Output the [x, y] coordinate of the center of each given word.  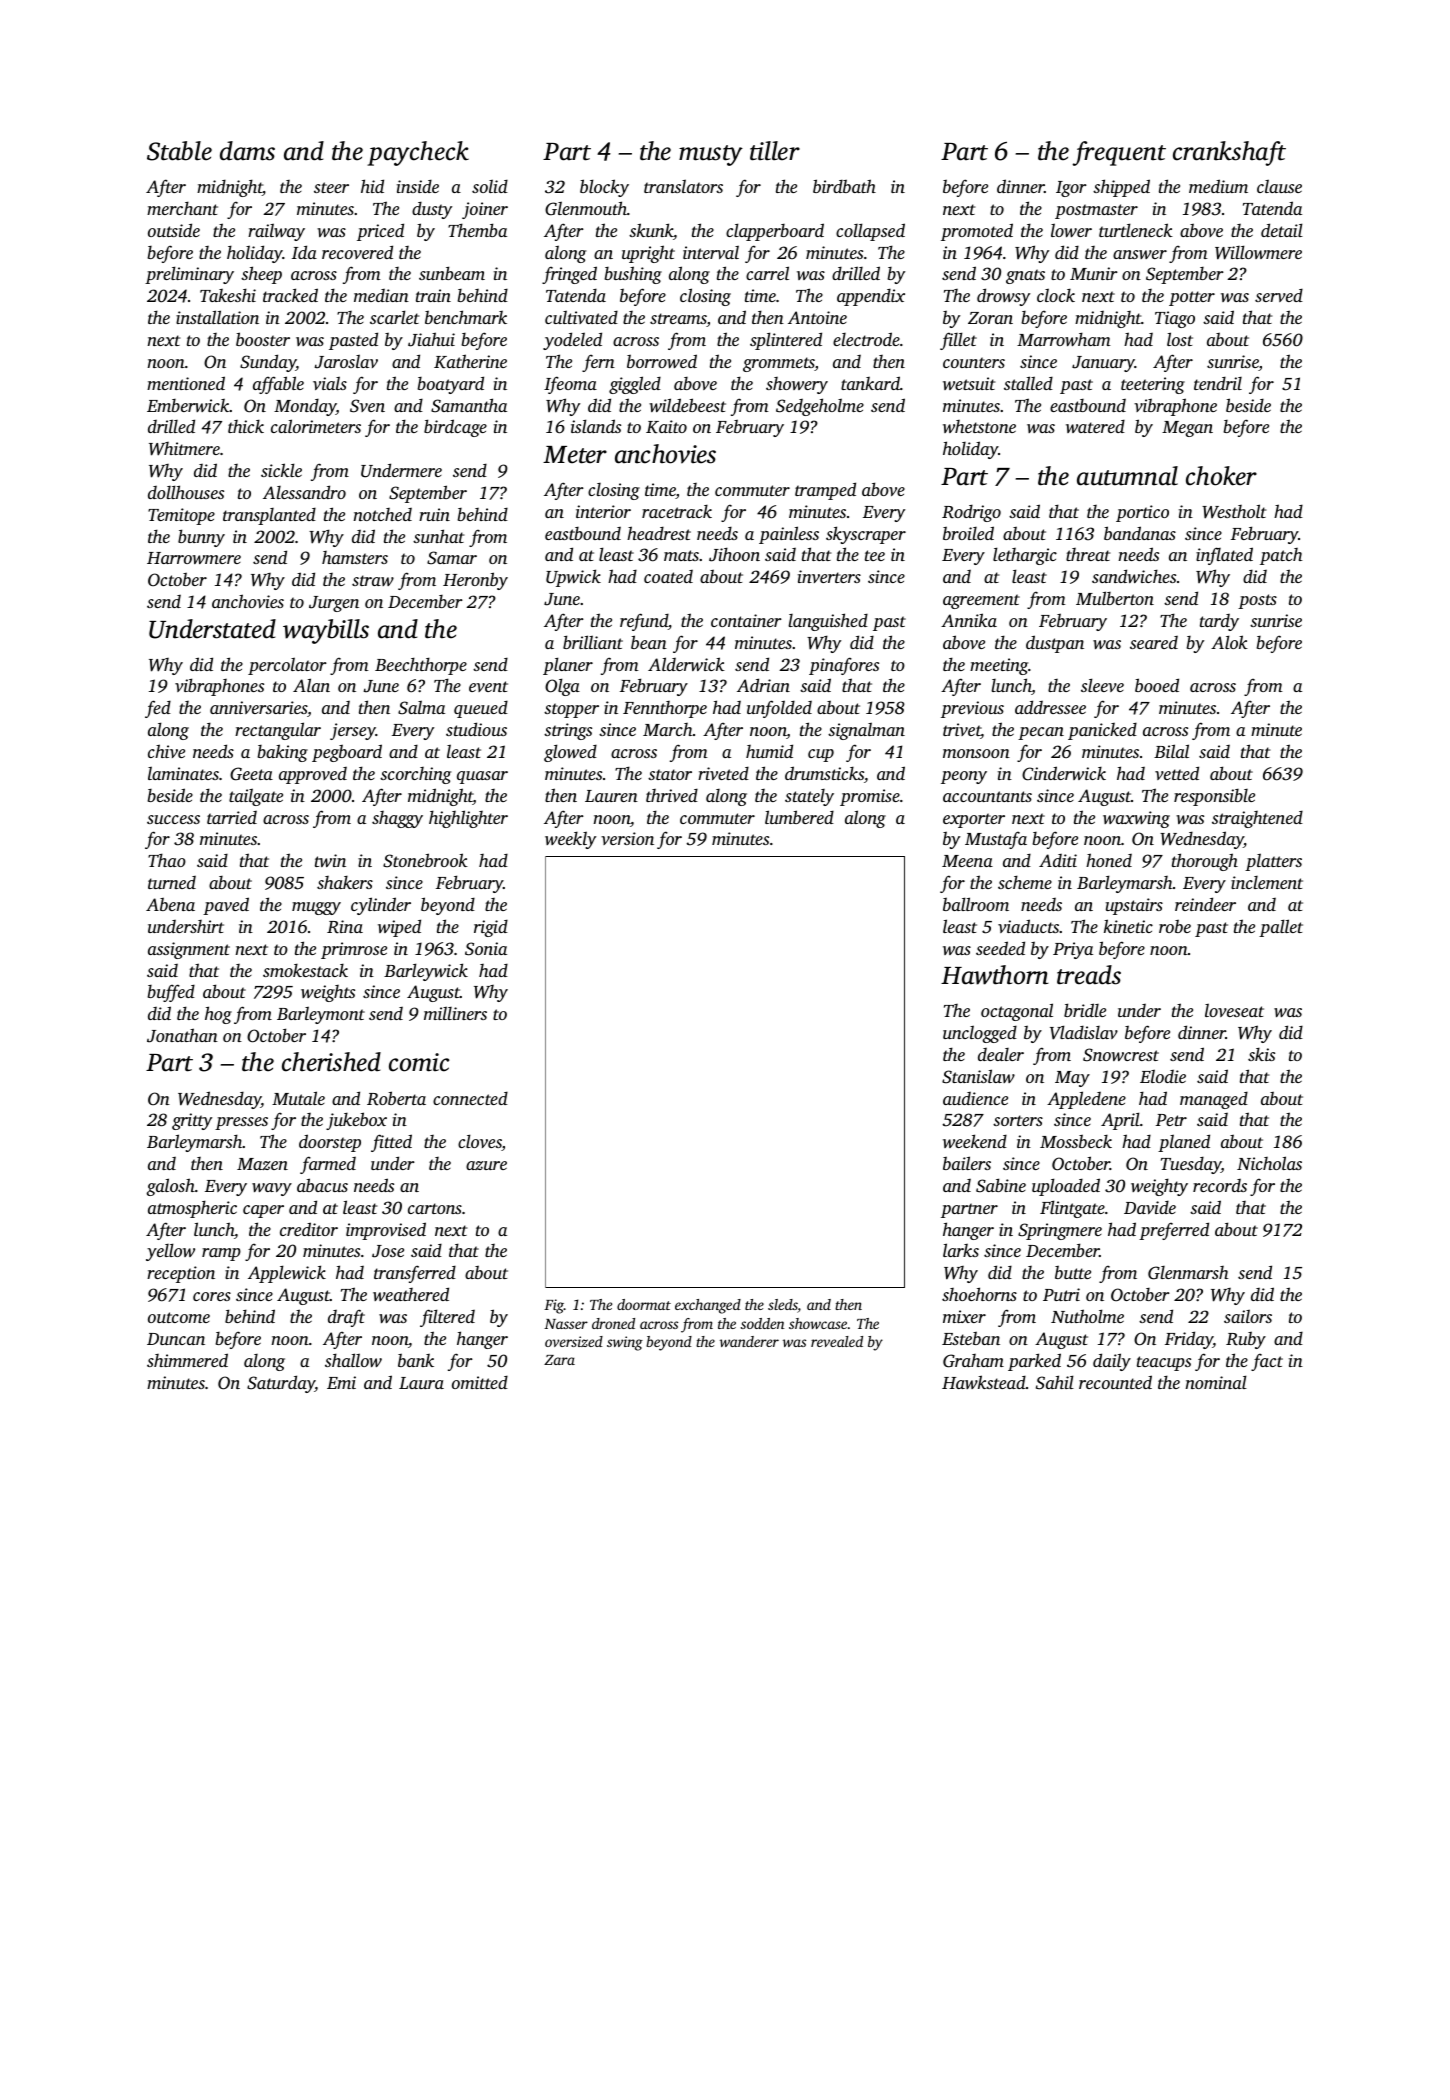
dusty [432, 210]
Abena [170, 904]
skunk [651, 230]
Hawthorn [995, 975]
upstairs [1134, 906]
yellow [170, 1252]
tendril [1218, 383]
